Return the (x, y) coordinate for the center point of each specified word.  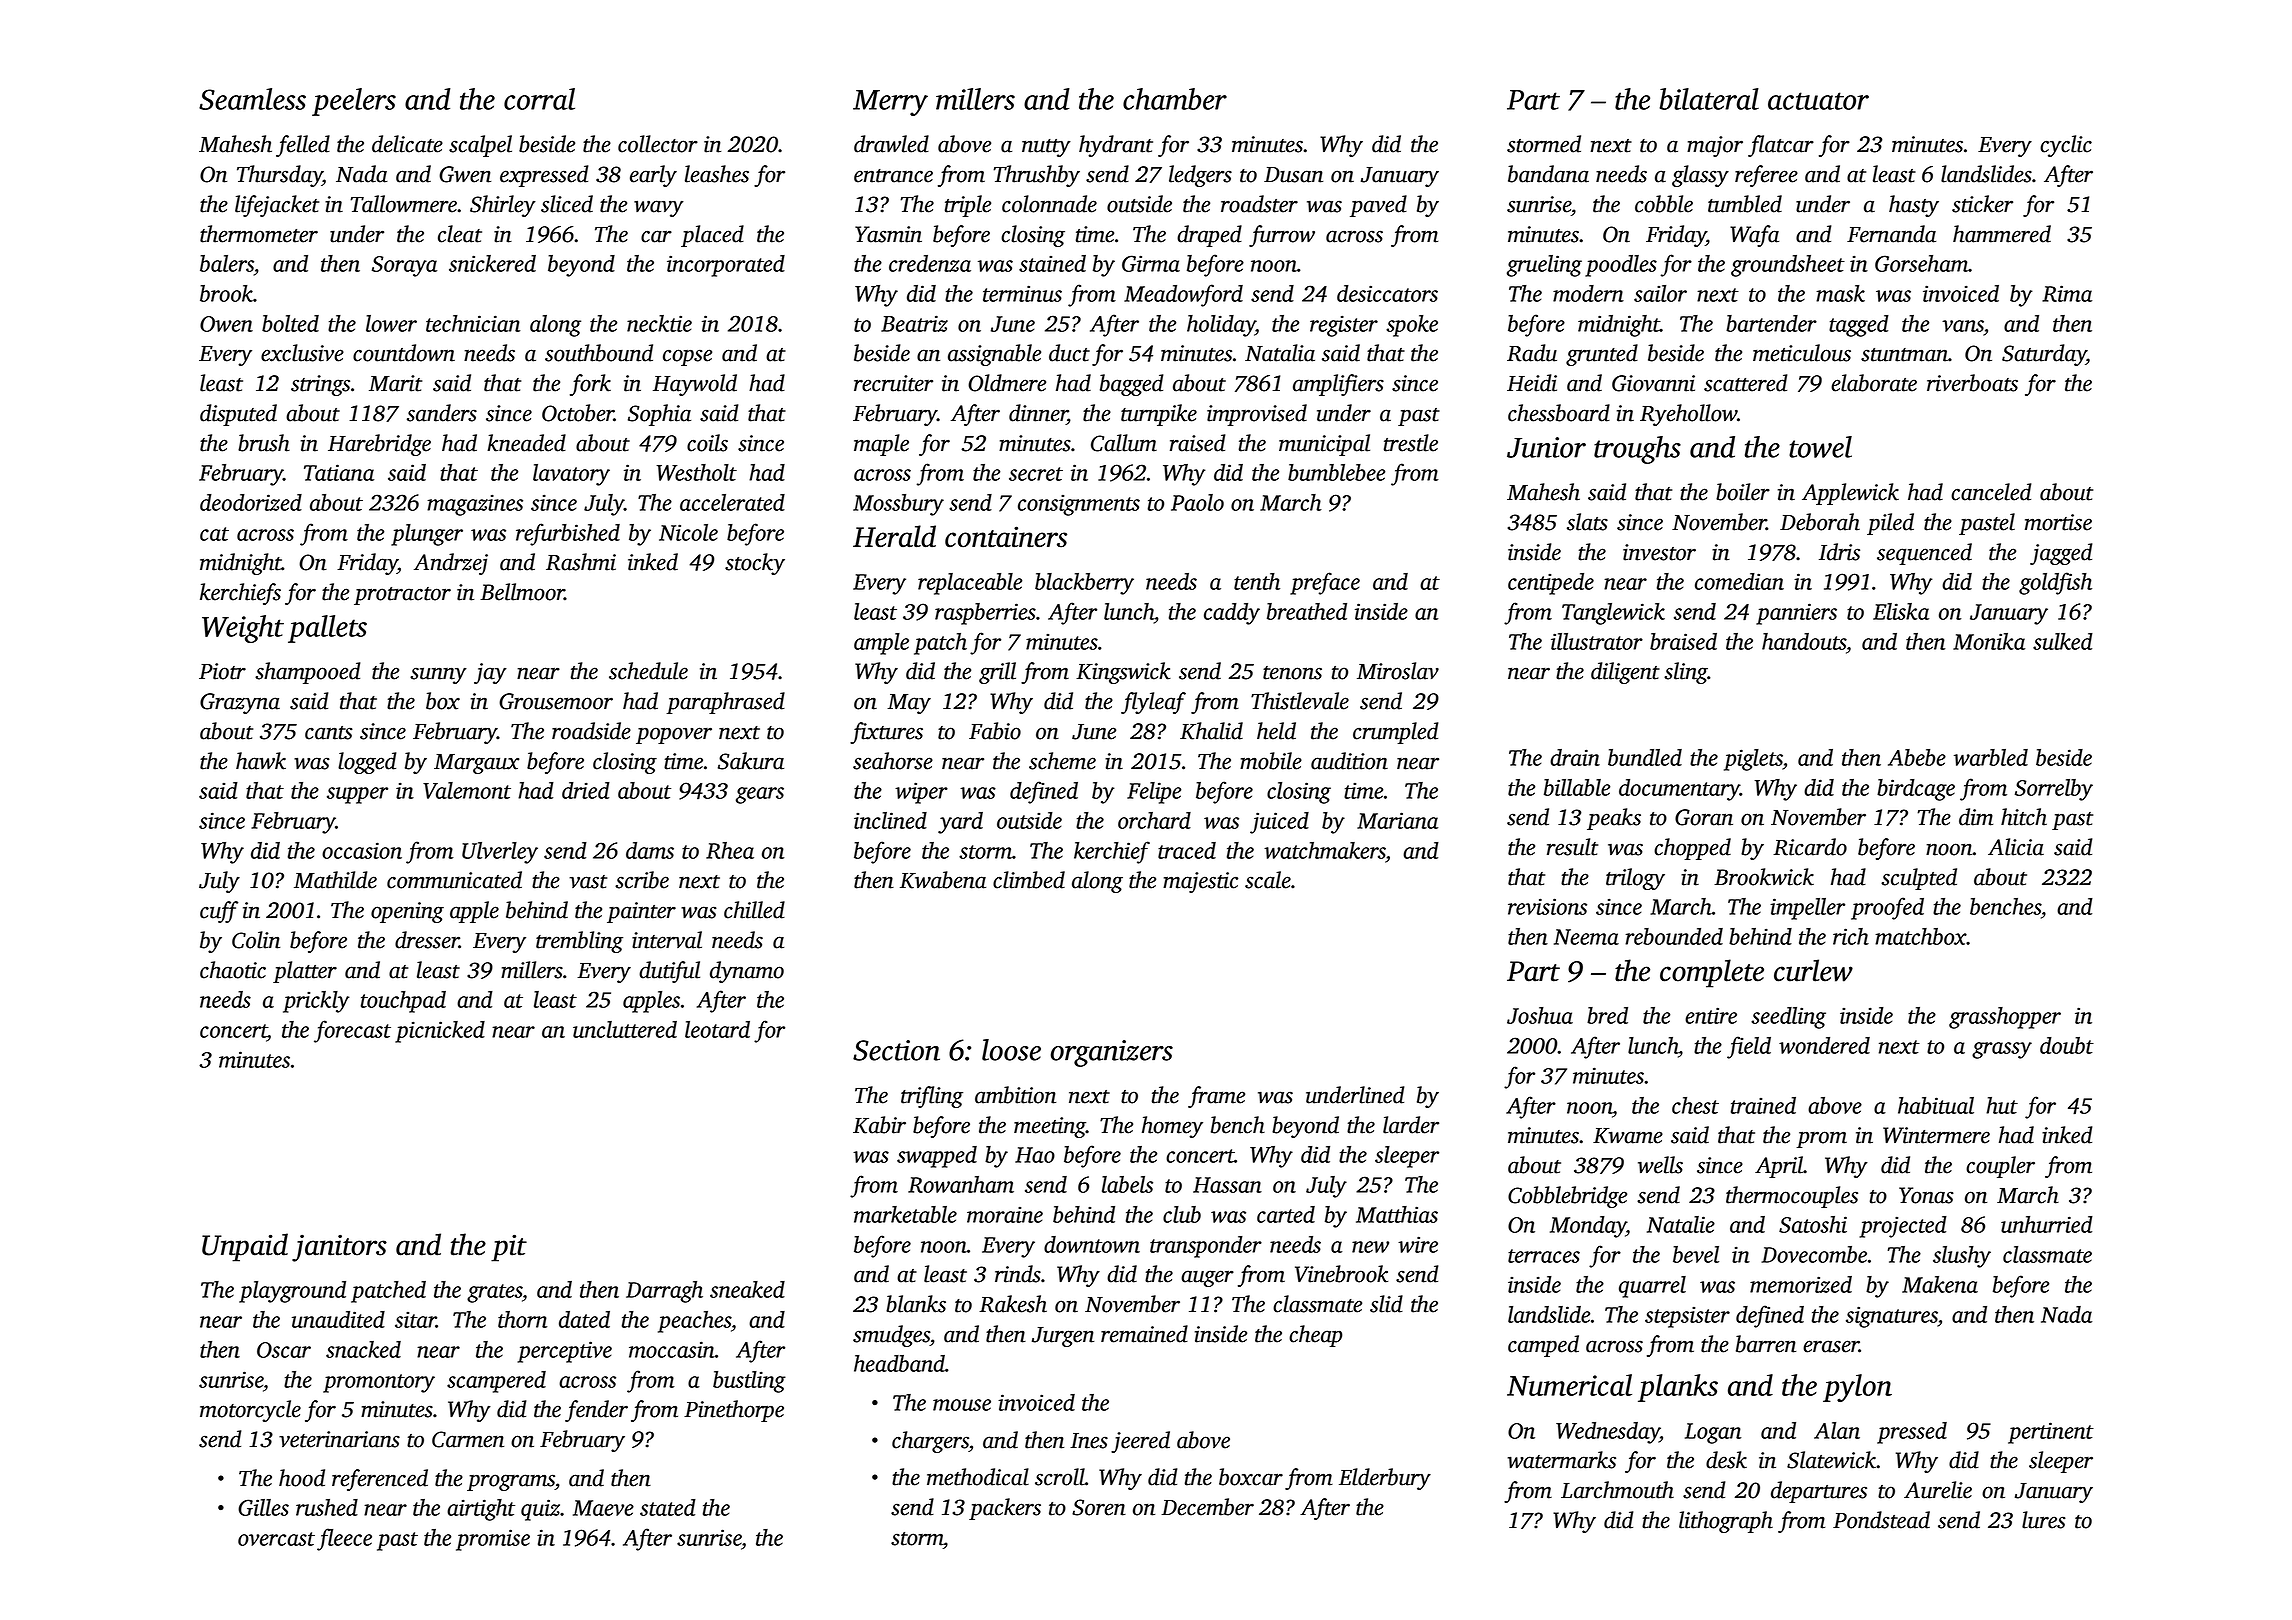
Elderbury (1385, 1479)
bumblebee (1336, 472)
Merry (890, 103)
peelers (354, 102)
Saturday (2044, 355)
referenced (380, 1480)
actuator (1818, 101)
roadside (591, 731)
